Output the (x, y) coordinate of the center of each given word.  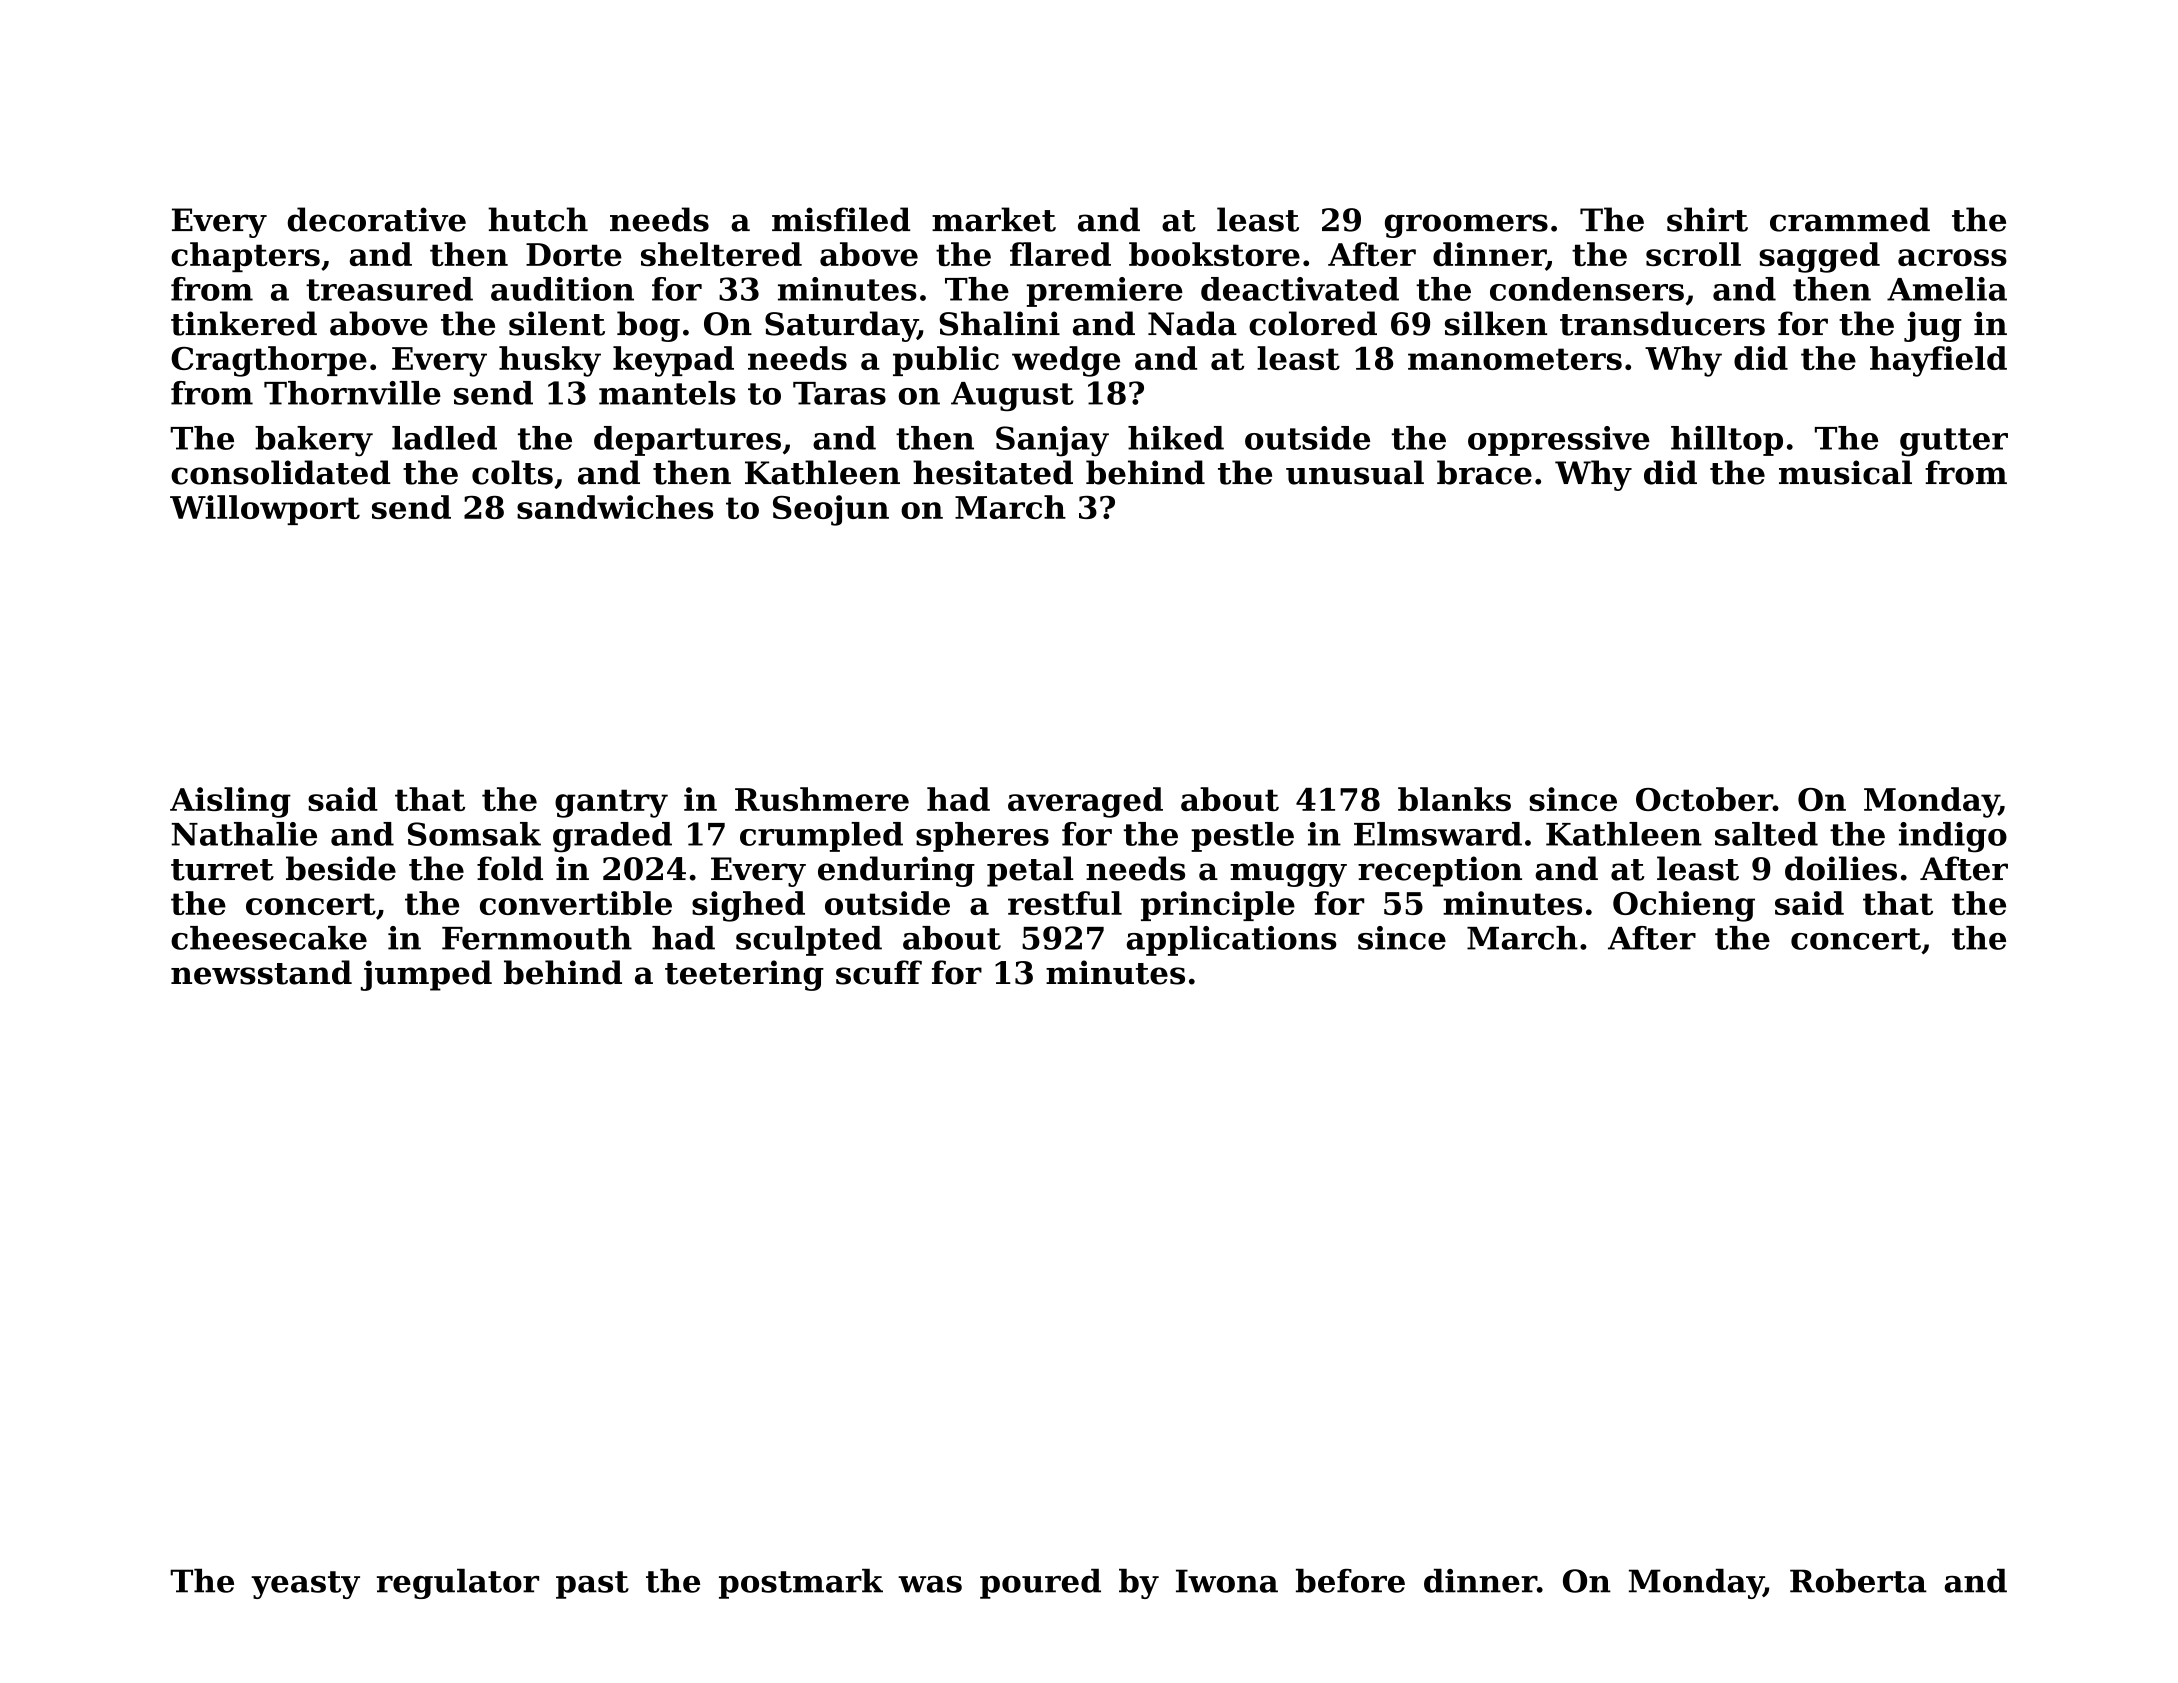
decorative (377, 219)
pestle (1242, 837)
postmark (801, 1584)
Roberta (1858, 1581)
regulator (458, 1584)
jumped (426, 975)
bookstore (1214, 254)
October (1704, 799)
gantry (611, 803)
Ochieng (1684, 906)
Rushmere (822, 799)
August (1012, 396)
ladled (444, 438)
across (1952, 257)
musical (1845, 472)
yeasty (305, 1585)
